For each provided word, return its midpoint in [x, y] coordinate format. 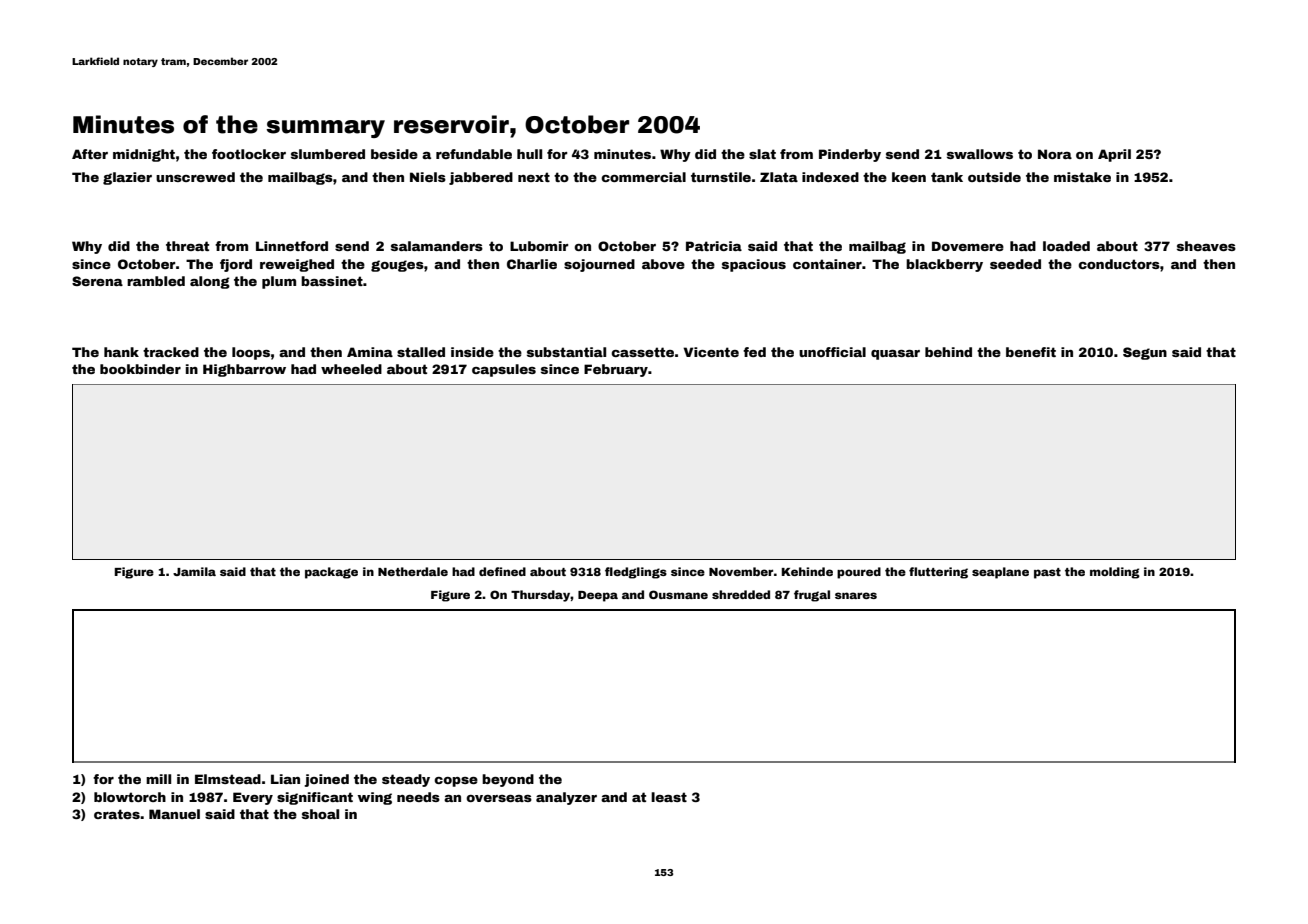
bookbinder [140, 369]
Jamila [194, 571]
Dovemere [968, 246]
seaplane [1000, 573]
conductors [1119, 264]
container [827, 264]
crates [117, 814]
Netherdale [413, 571]
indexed [830, 177]
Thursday [540, 596]
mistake [1082, 177]
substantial [566, 352]
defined [502, 571]
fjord [236, 265]
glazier [127, 178]
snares [856, 595]
